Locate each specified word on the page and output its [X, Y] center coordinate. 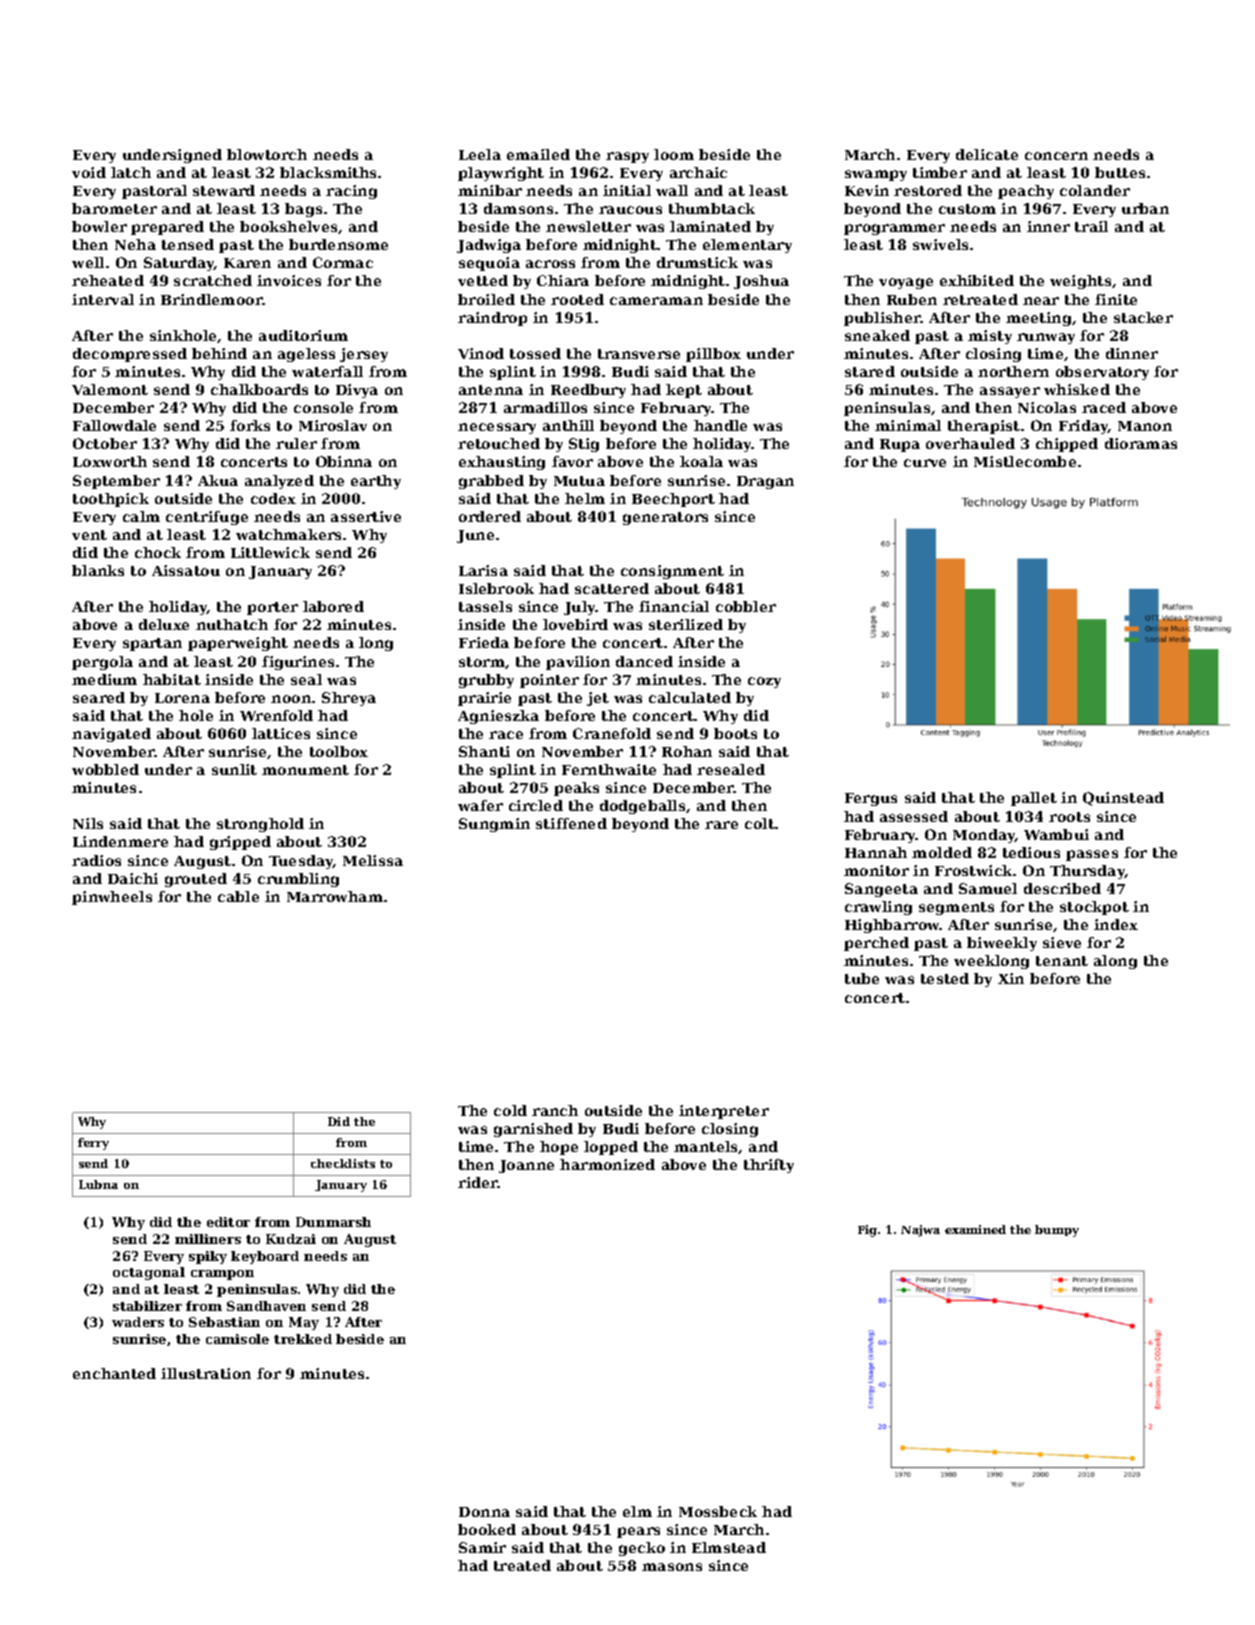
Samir [482, 1547]
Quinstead [1123, 799]
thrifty [769, 1166]
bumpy [1057, 1231]
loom [674, 154]
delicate [987, 154]
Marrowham [335, 896]
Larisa [483, 570]
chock [158, 552]
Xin [1011, 978]
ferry [93, 1144]
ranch [555, 1110]
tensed [188, 244]
